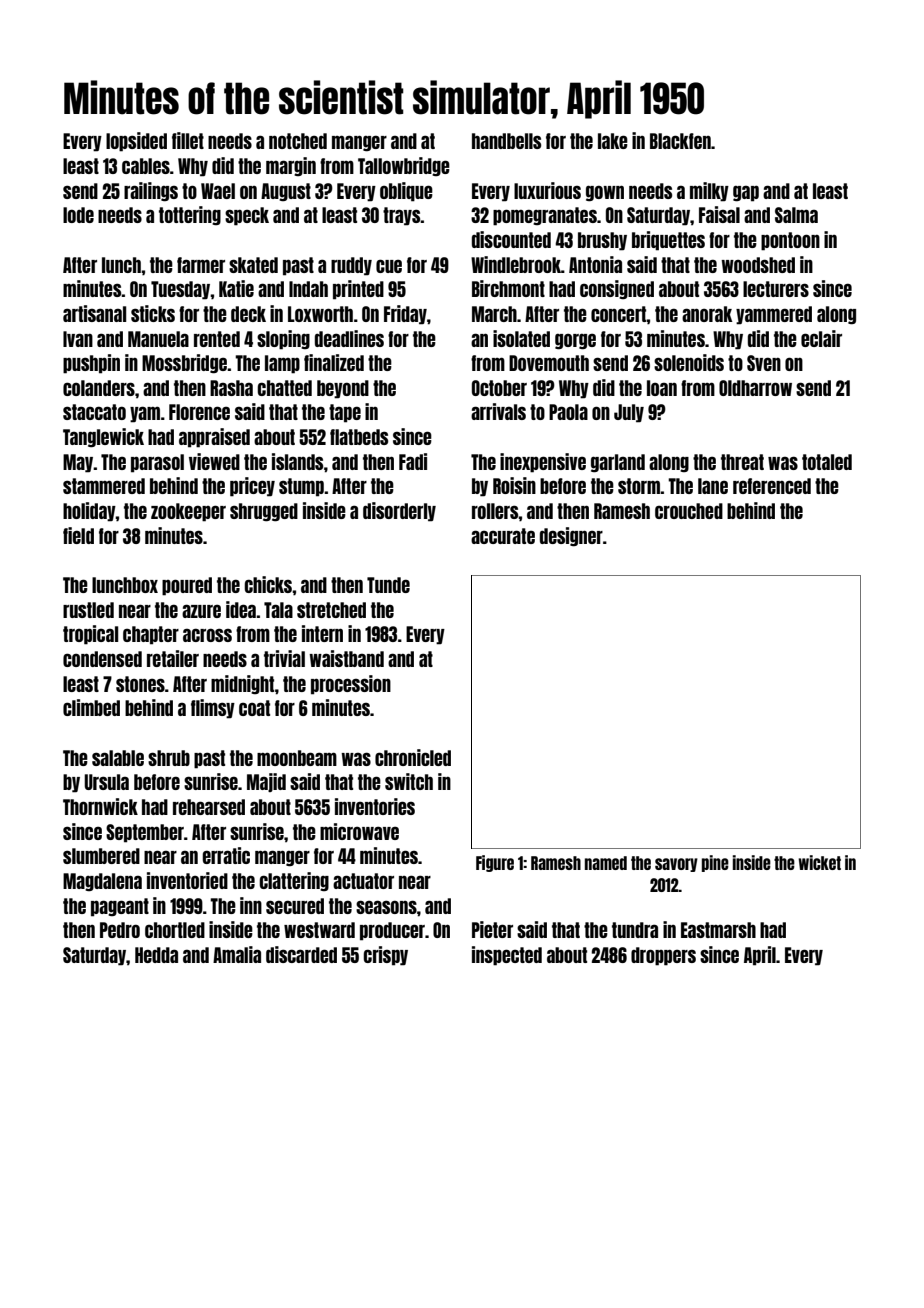  I want to click on designer, so click(571, 537).
